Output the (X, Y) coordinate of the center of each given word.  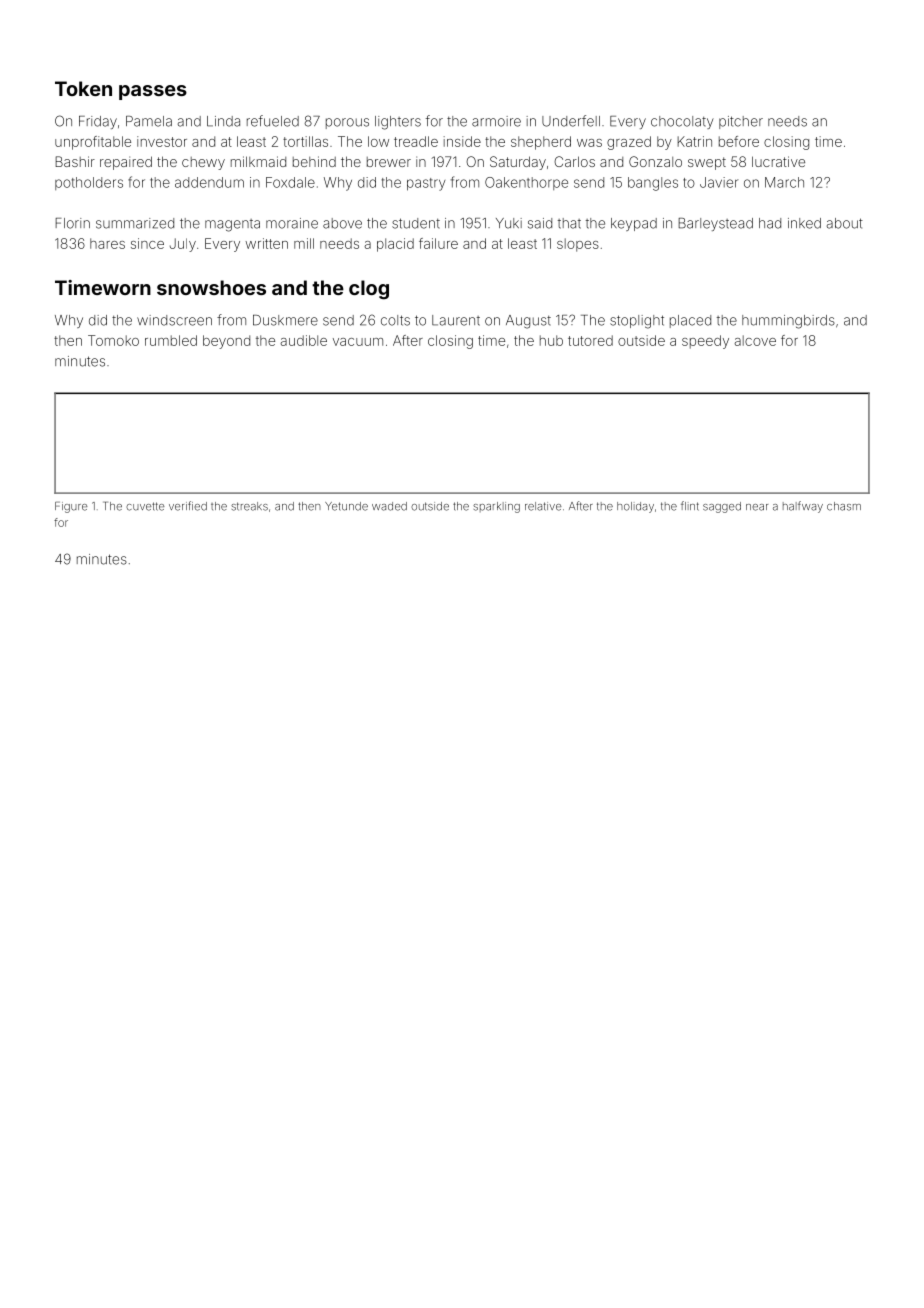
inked (804, 223)
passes (153, 92)
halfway (803, 507)
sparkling (496, 507)
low (378, 141)
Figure (71, 507)
